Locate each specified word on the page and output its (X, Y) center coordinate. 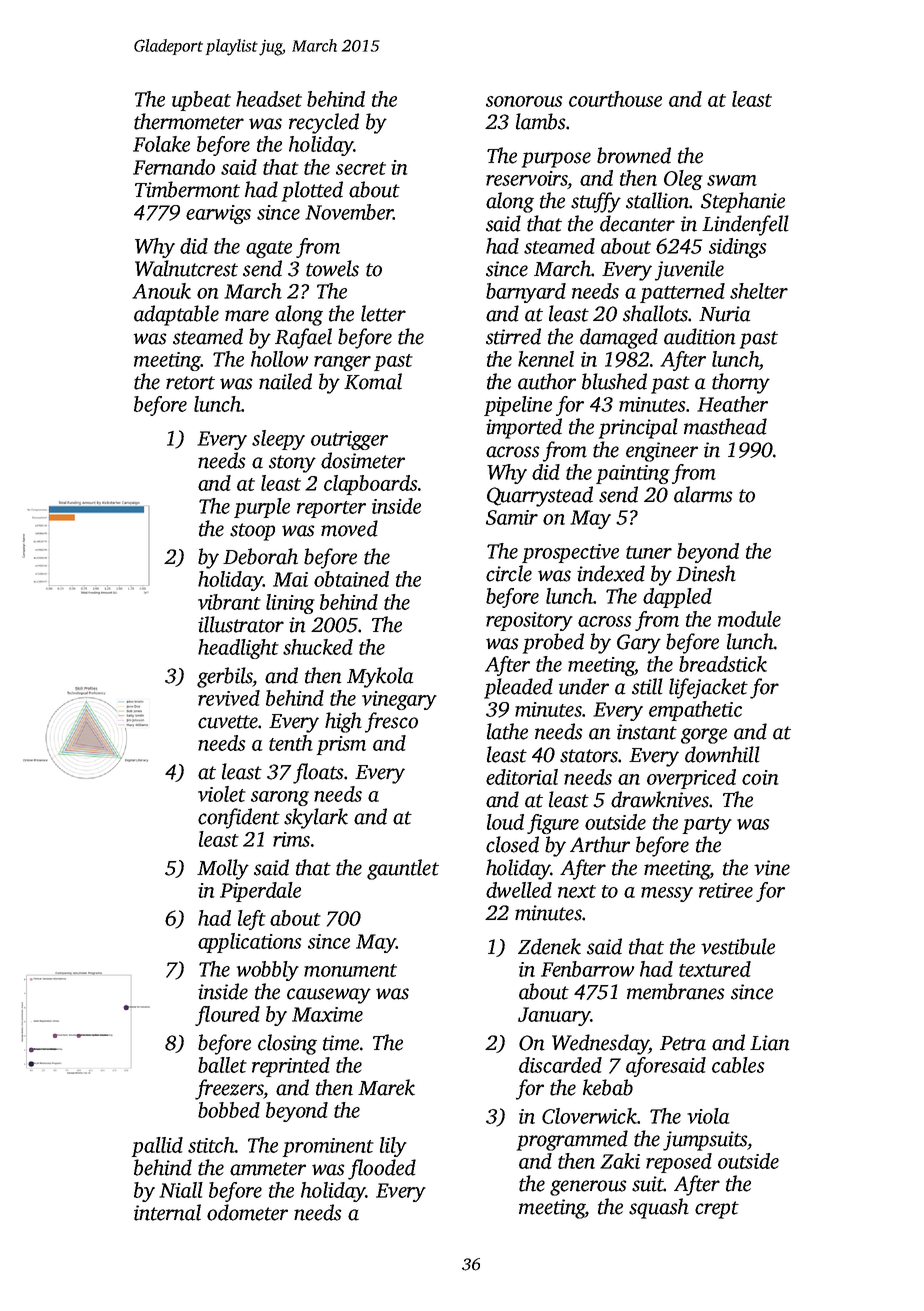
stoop (252, 532)
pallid (157, 1147)
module (749, 619)
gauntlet (403, 869)
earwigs (218, 214)
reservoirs (527, 178)
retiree (726, 890)
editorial (522, 777)
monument (350, 970)
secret (361, 168)
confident (239, 818)
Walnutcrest (186, 268)
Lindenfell (745, 225)
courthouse (615, 99)
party (707, 825)
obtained (351, 579)
